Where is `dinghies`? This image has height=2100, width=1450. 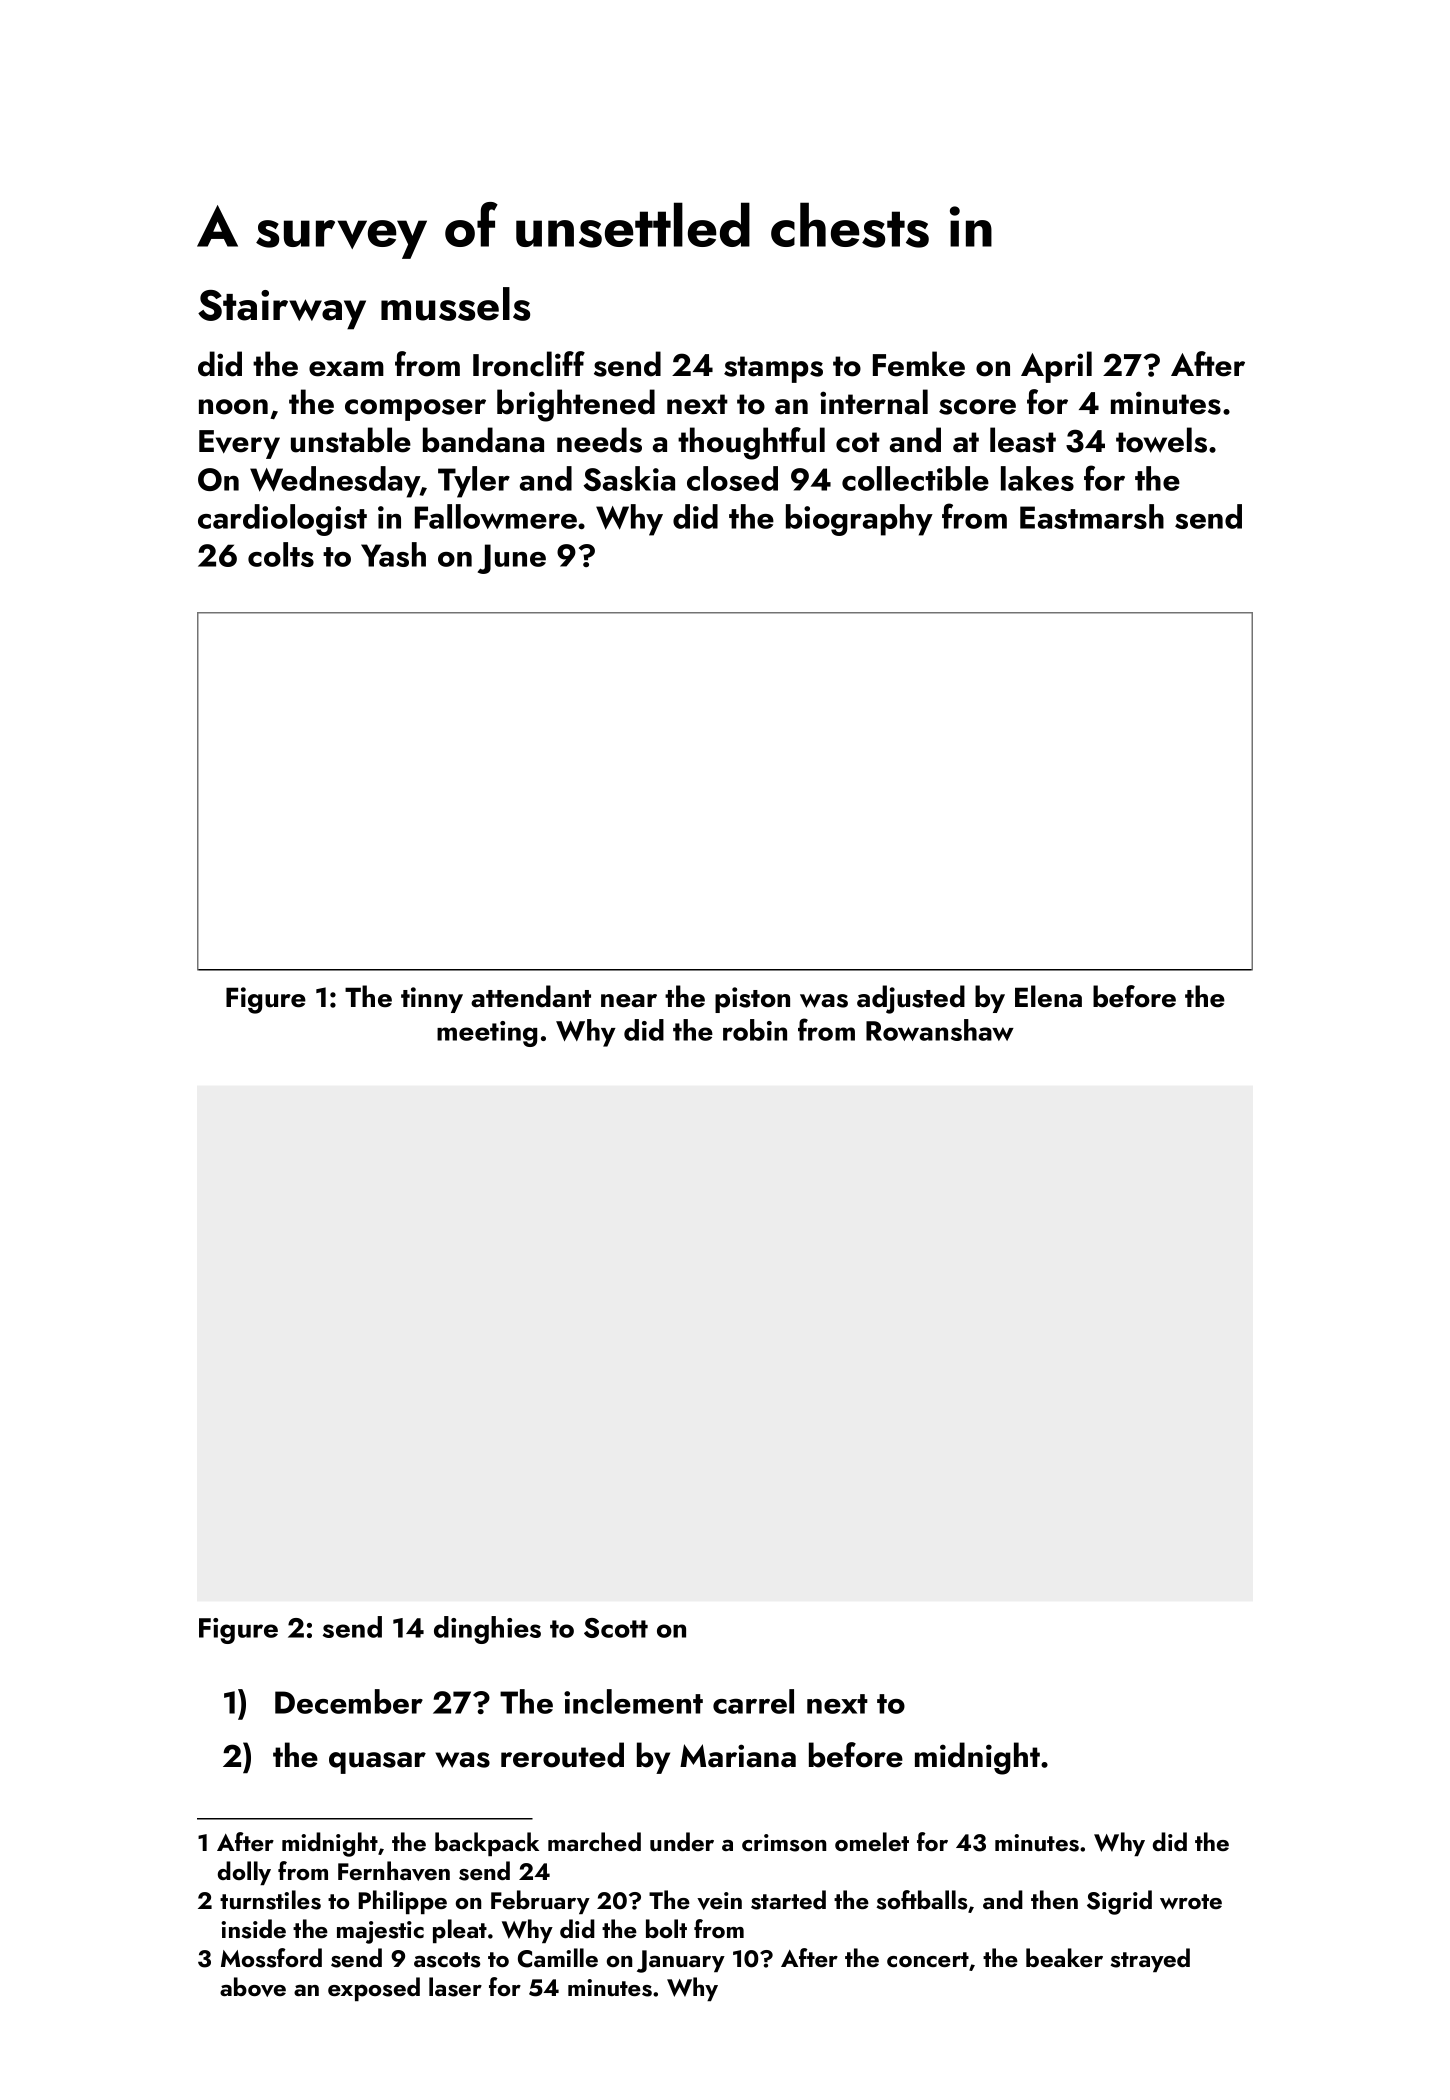
dinghies is located at coordinates (487, 1630).
